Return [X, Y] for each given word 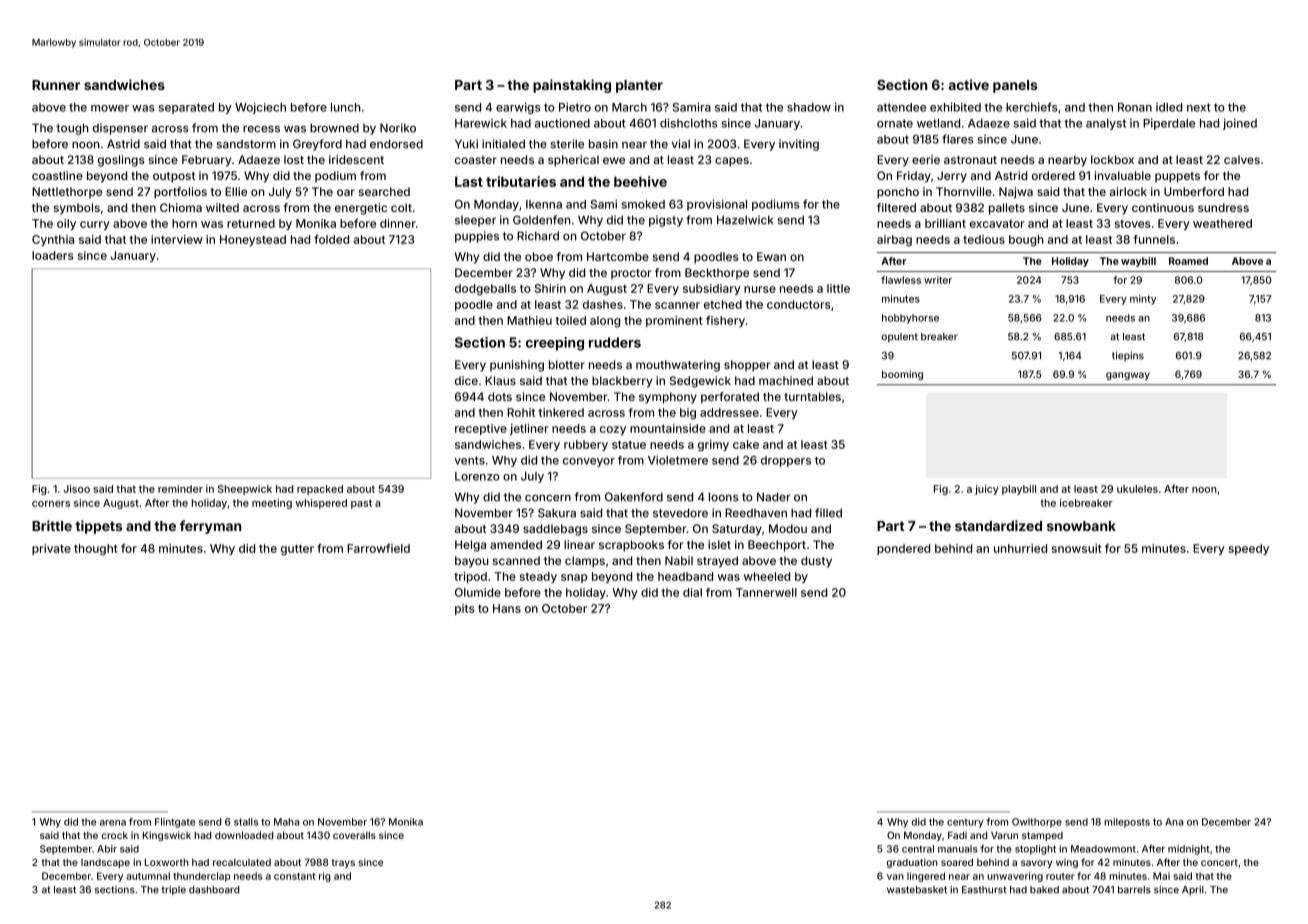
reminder [180, 489]
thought [96, 550]
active [969, 84]
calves [1242, 159]
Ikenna [544, 204]
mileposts [1127, 823]
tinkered [561, 412]
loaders [53, 255]
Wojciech [260, 108]
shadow [809, 107]
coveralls [354, 835]
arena [113, 823]
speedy [1248, 549]
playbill [1019, 490]
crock [114, 835]
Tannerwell [766, 592]
